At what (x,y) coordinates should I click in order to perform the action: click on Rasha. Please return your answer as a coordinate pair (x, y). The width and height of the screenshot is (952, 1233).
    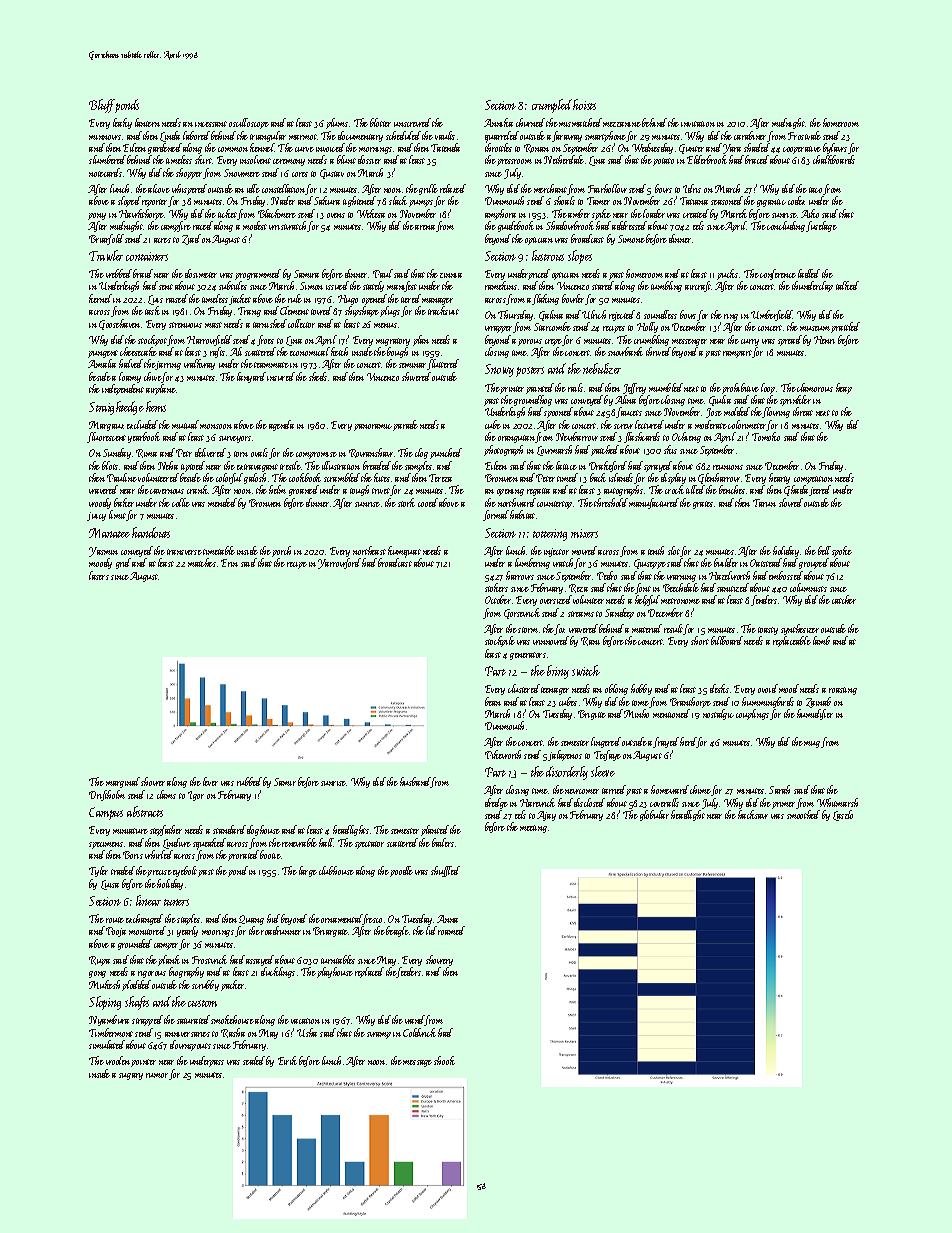
    Looking at the image, I should click on (233, 1033).
